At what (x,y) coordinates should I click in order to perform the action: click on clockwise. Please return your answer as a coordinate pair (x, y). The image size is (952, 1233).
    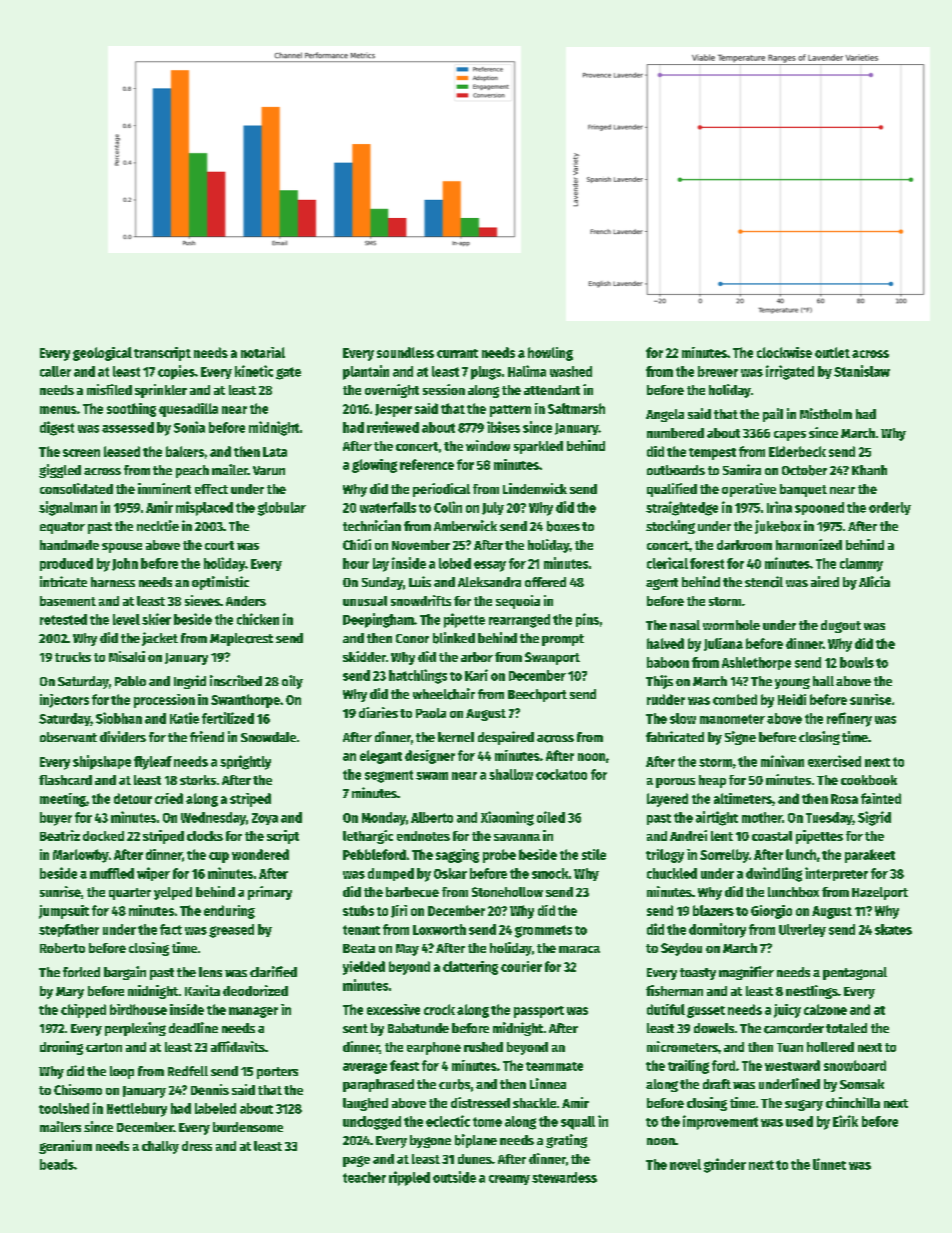
    Looking at the image, I should click on (784, 352).
